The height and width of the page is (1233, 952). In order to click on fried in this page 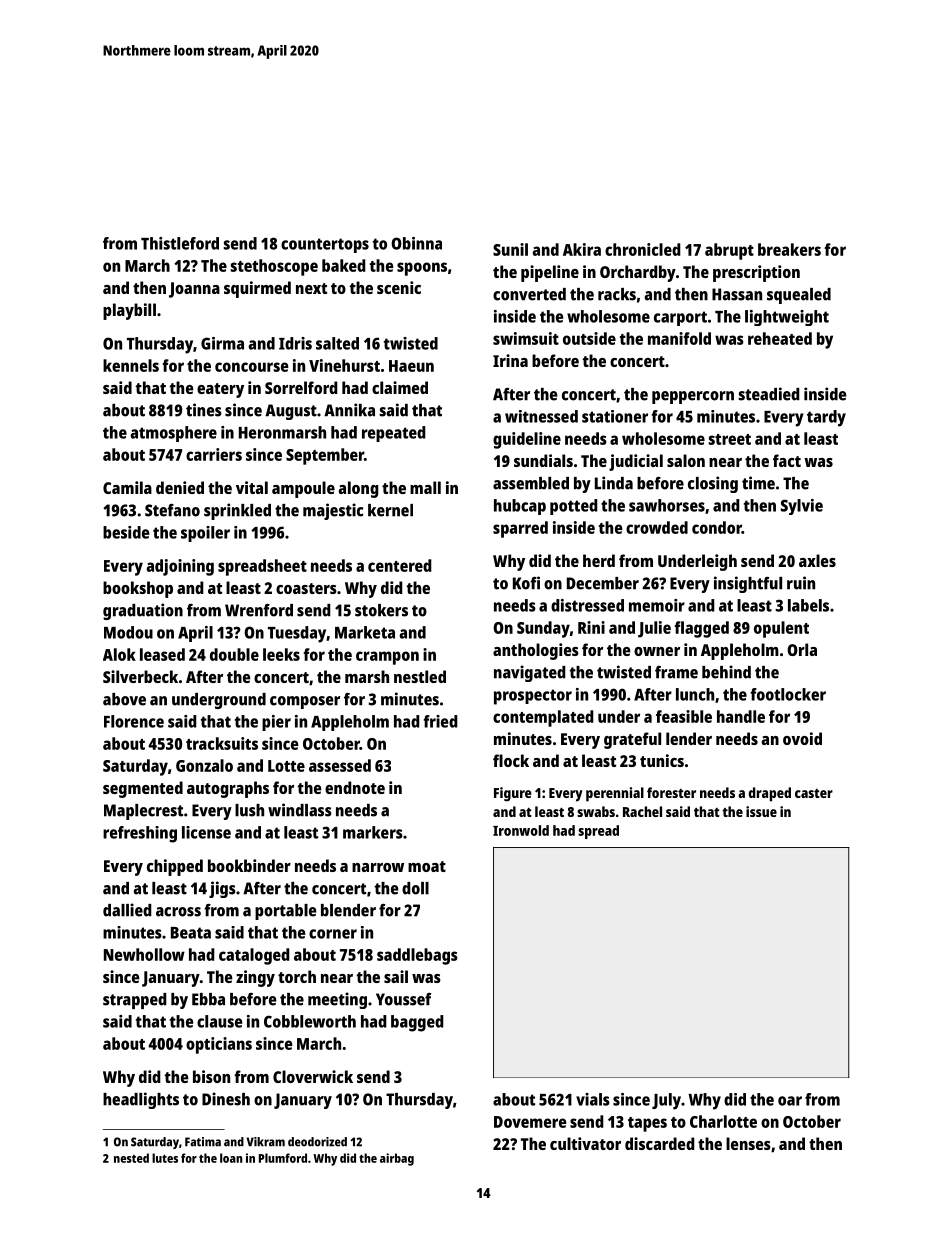, I will do `click(440, 721)`.
